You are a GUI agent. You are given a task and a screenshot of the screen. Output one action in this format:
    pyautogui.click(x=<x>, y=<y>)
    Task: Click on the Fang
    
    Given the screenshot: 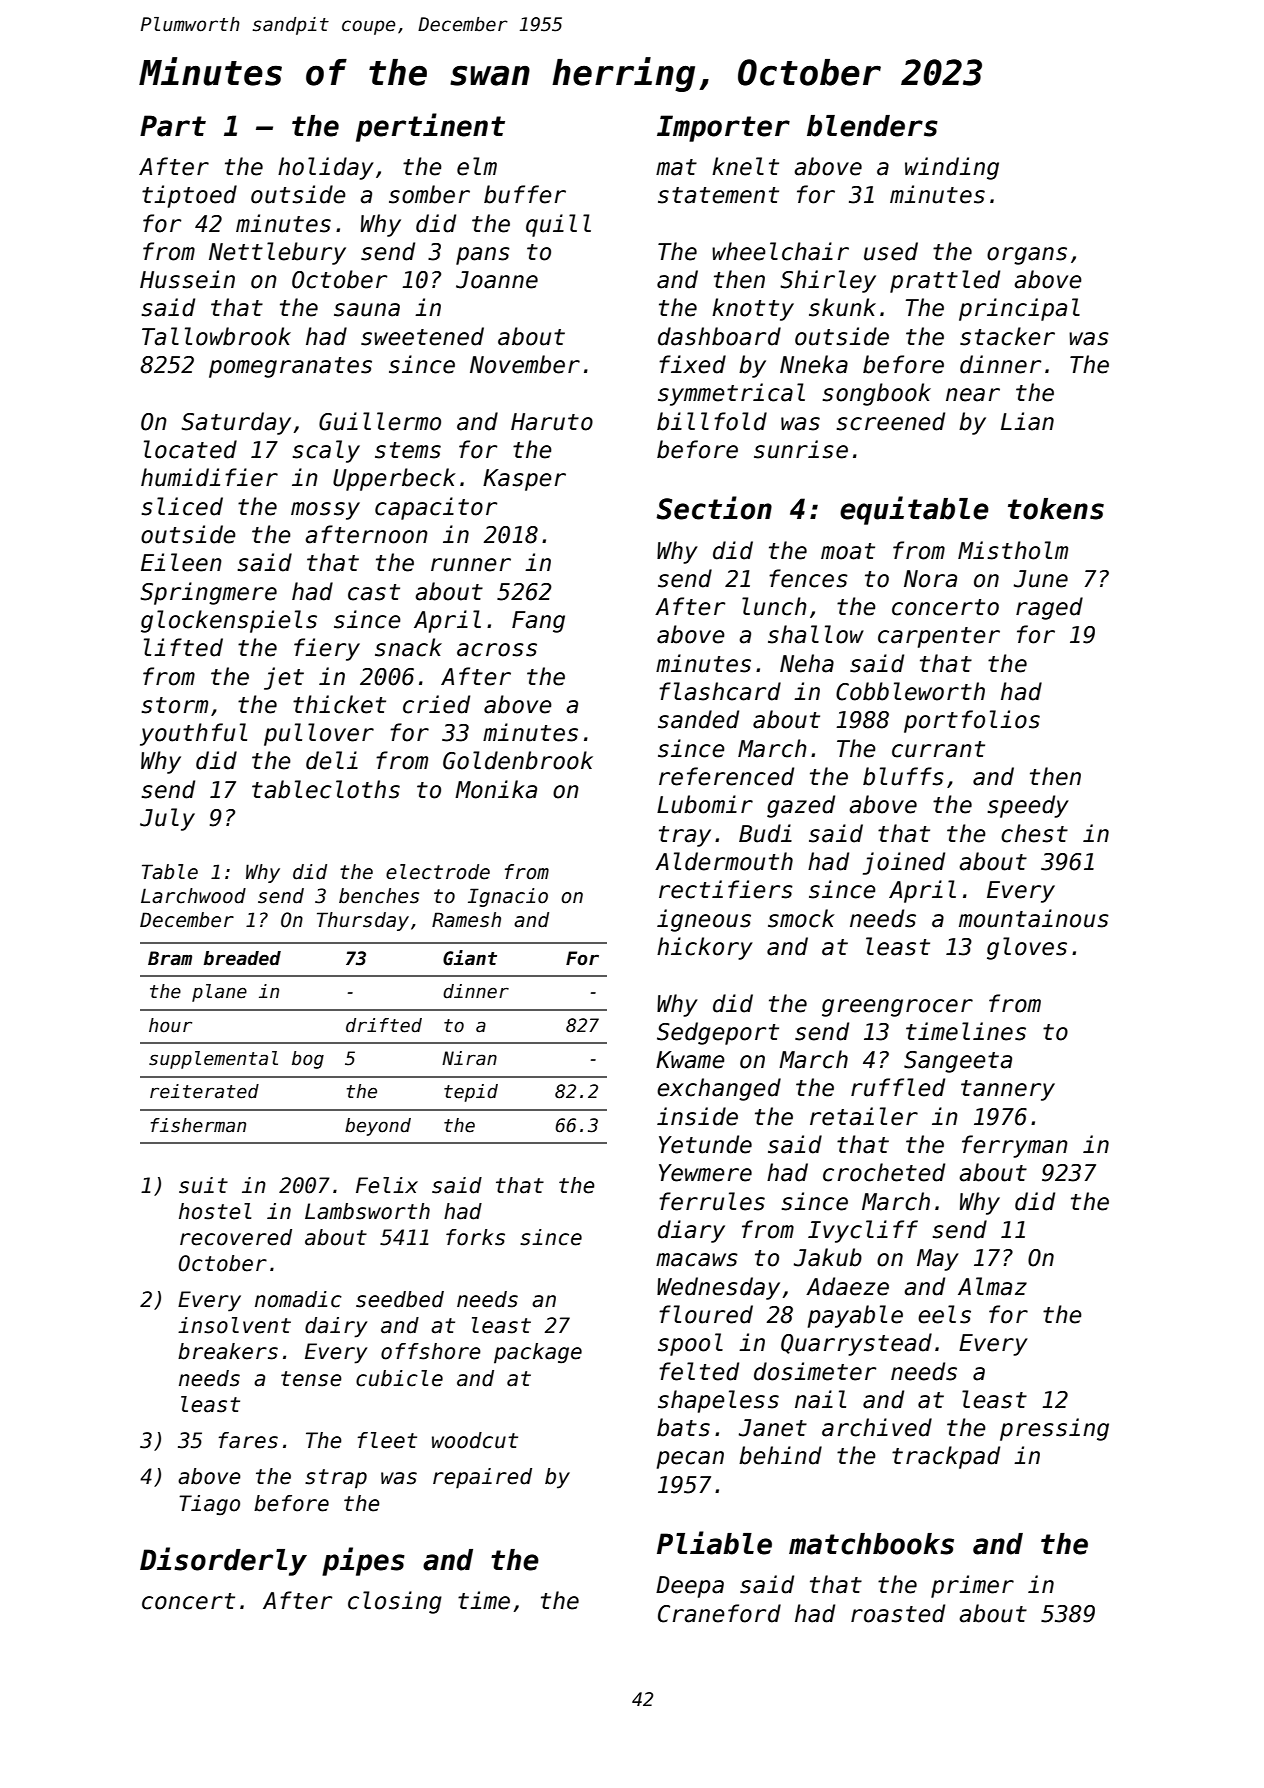 What is the action you would take?
    pyautogui.click(x=538, y=622)
